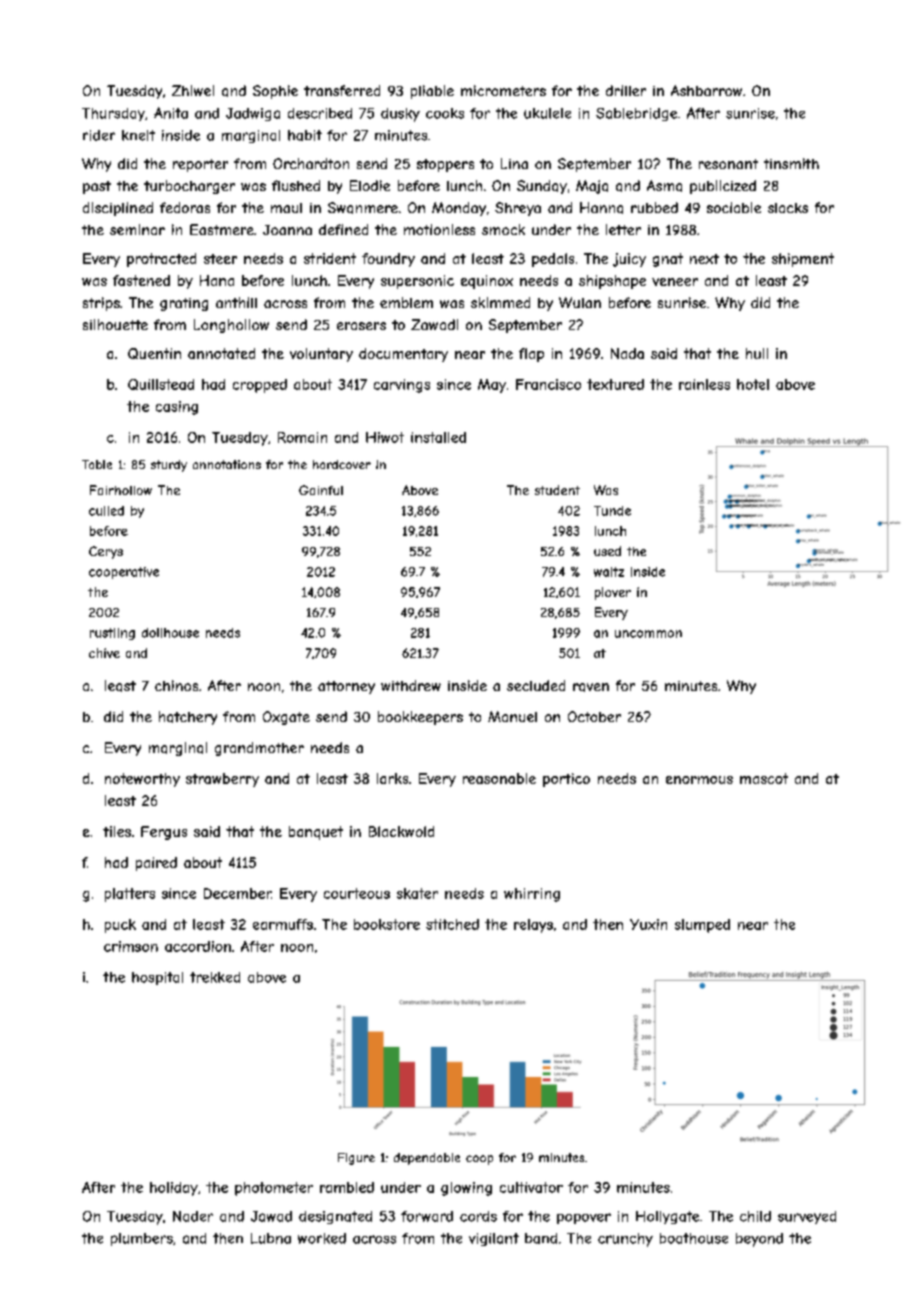 The width and height of the screenshot is (924, 1314). I want to click on plumbers, so click(142, 1239).
